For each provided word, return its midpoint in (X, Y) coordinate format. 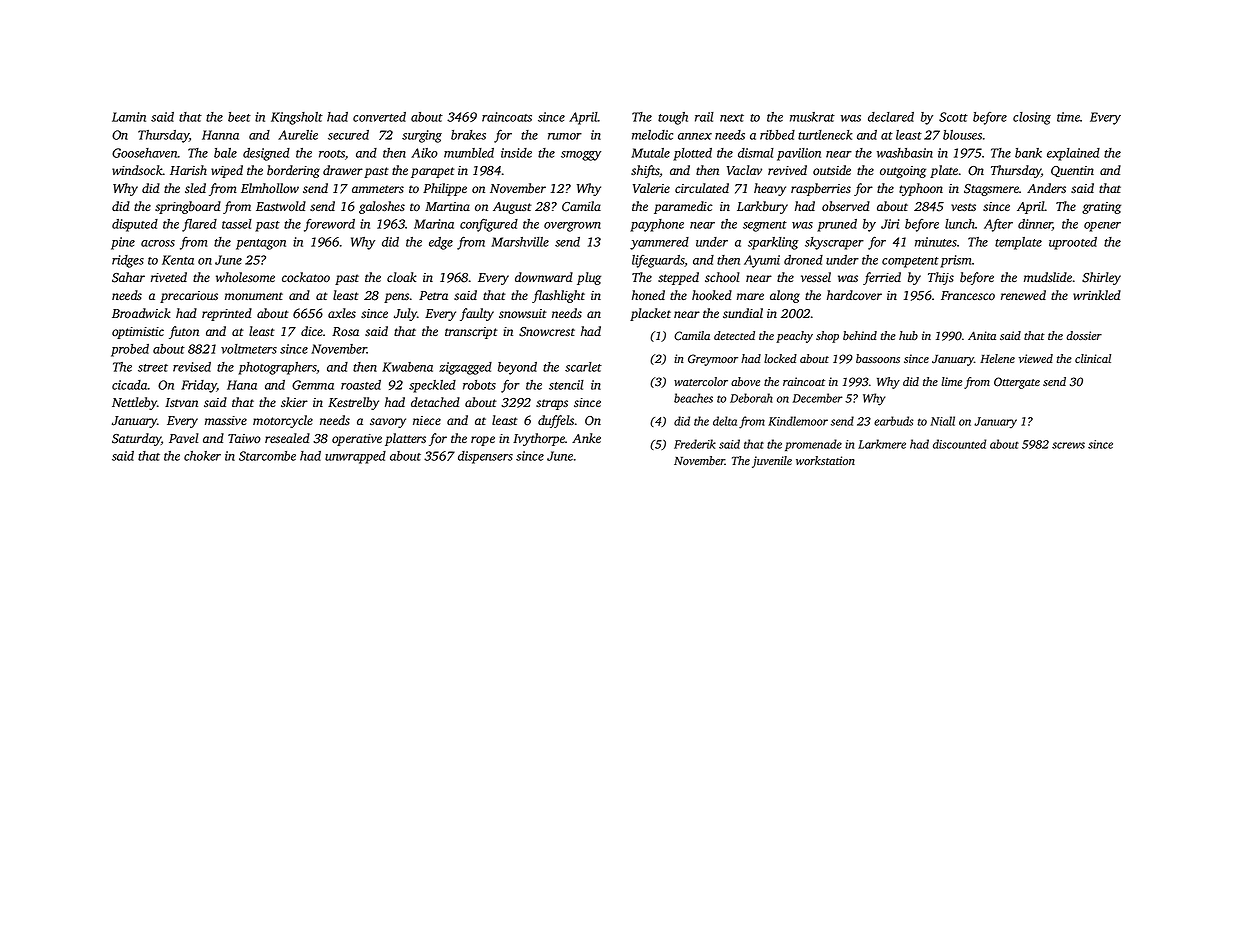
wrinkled (1097, 295)
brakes (468, 135)
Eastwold (281, 206)
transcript (471, 333)
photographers (277, 368)
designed (266, 154)
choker (202, 456)
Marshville (520, 242)
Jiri (890, 224)
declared (891, 117)
